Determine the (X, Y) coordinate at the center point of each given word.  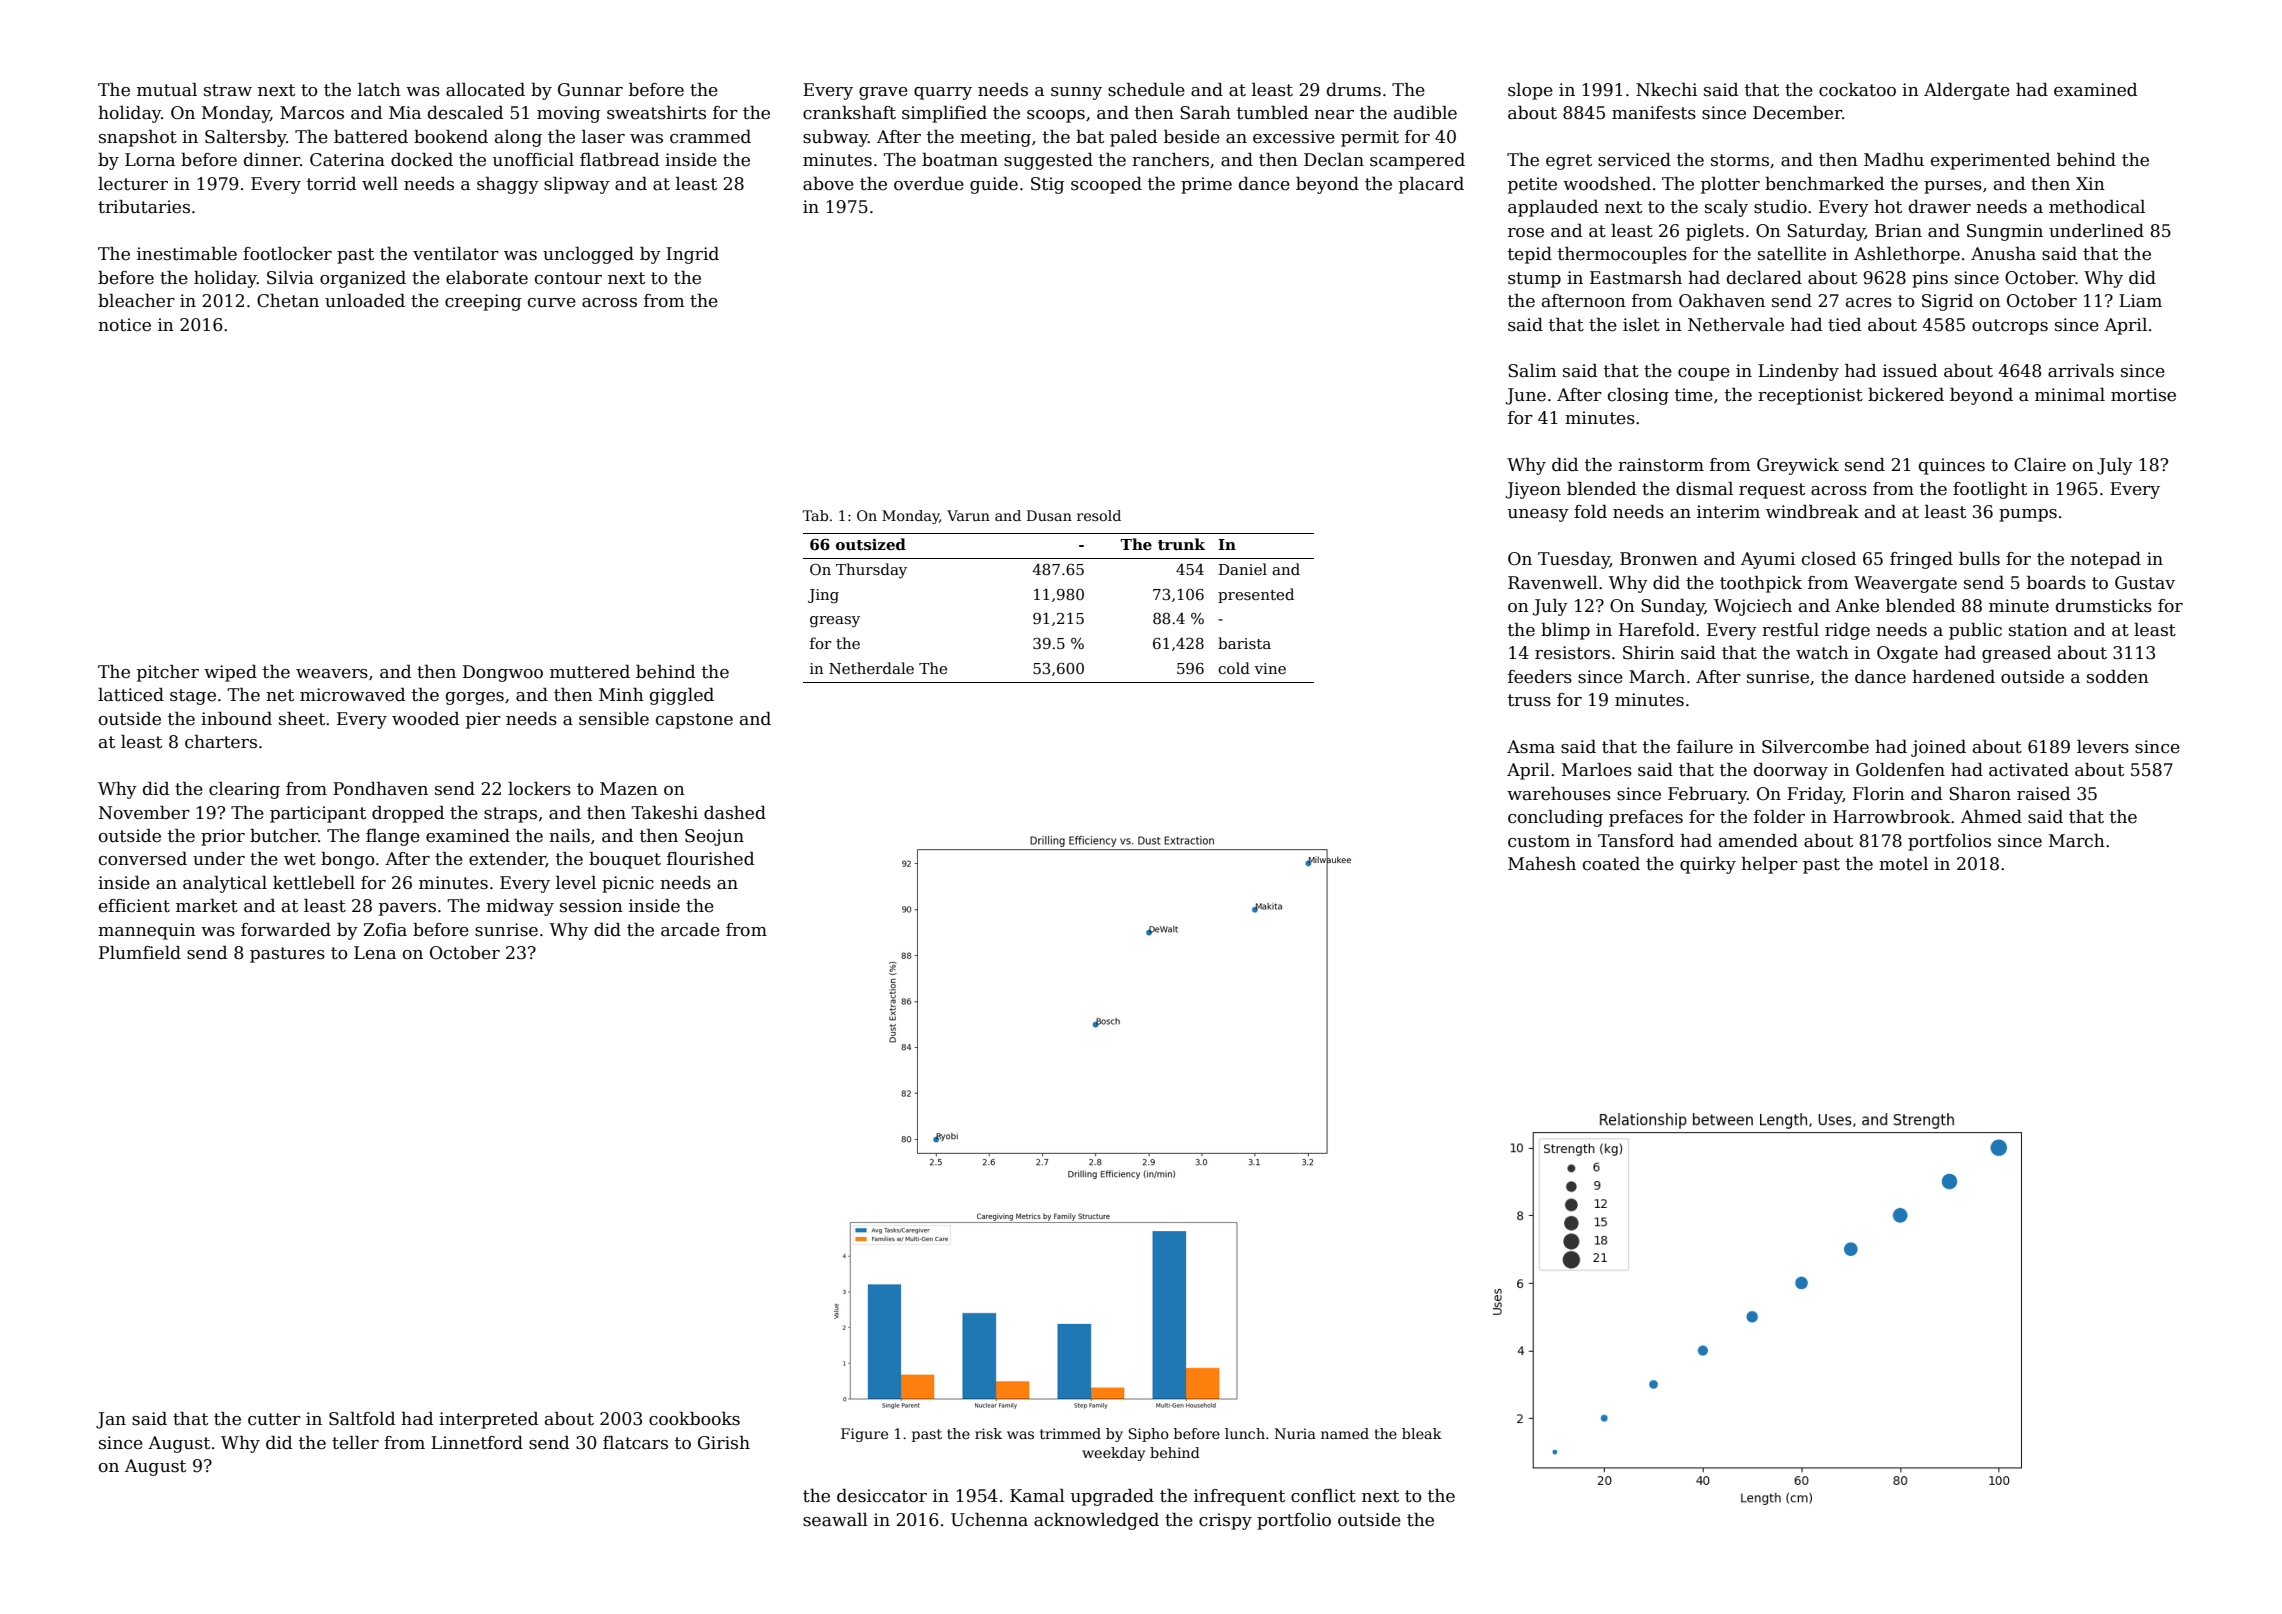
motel (1903, 864)
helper (1769, 865)
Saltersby (245, 138)
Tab (815, 515)
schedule (1146, 90)
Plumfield (140, 953)
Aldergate (1967, 91)
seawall (835, 1520)
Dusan (1049, 515)
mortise (2143, 395)
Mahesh (1542, 864)
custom (1539, 841)
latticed (131, 695)
